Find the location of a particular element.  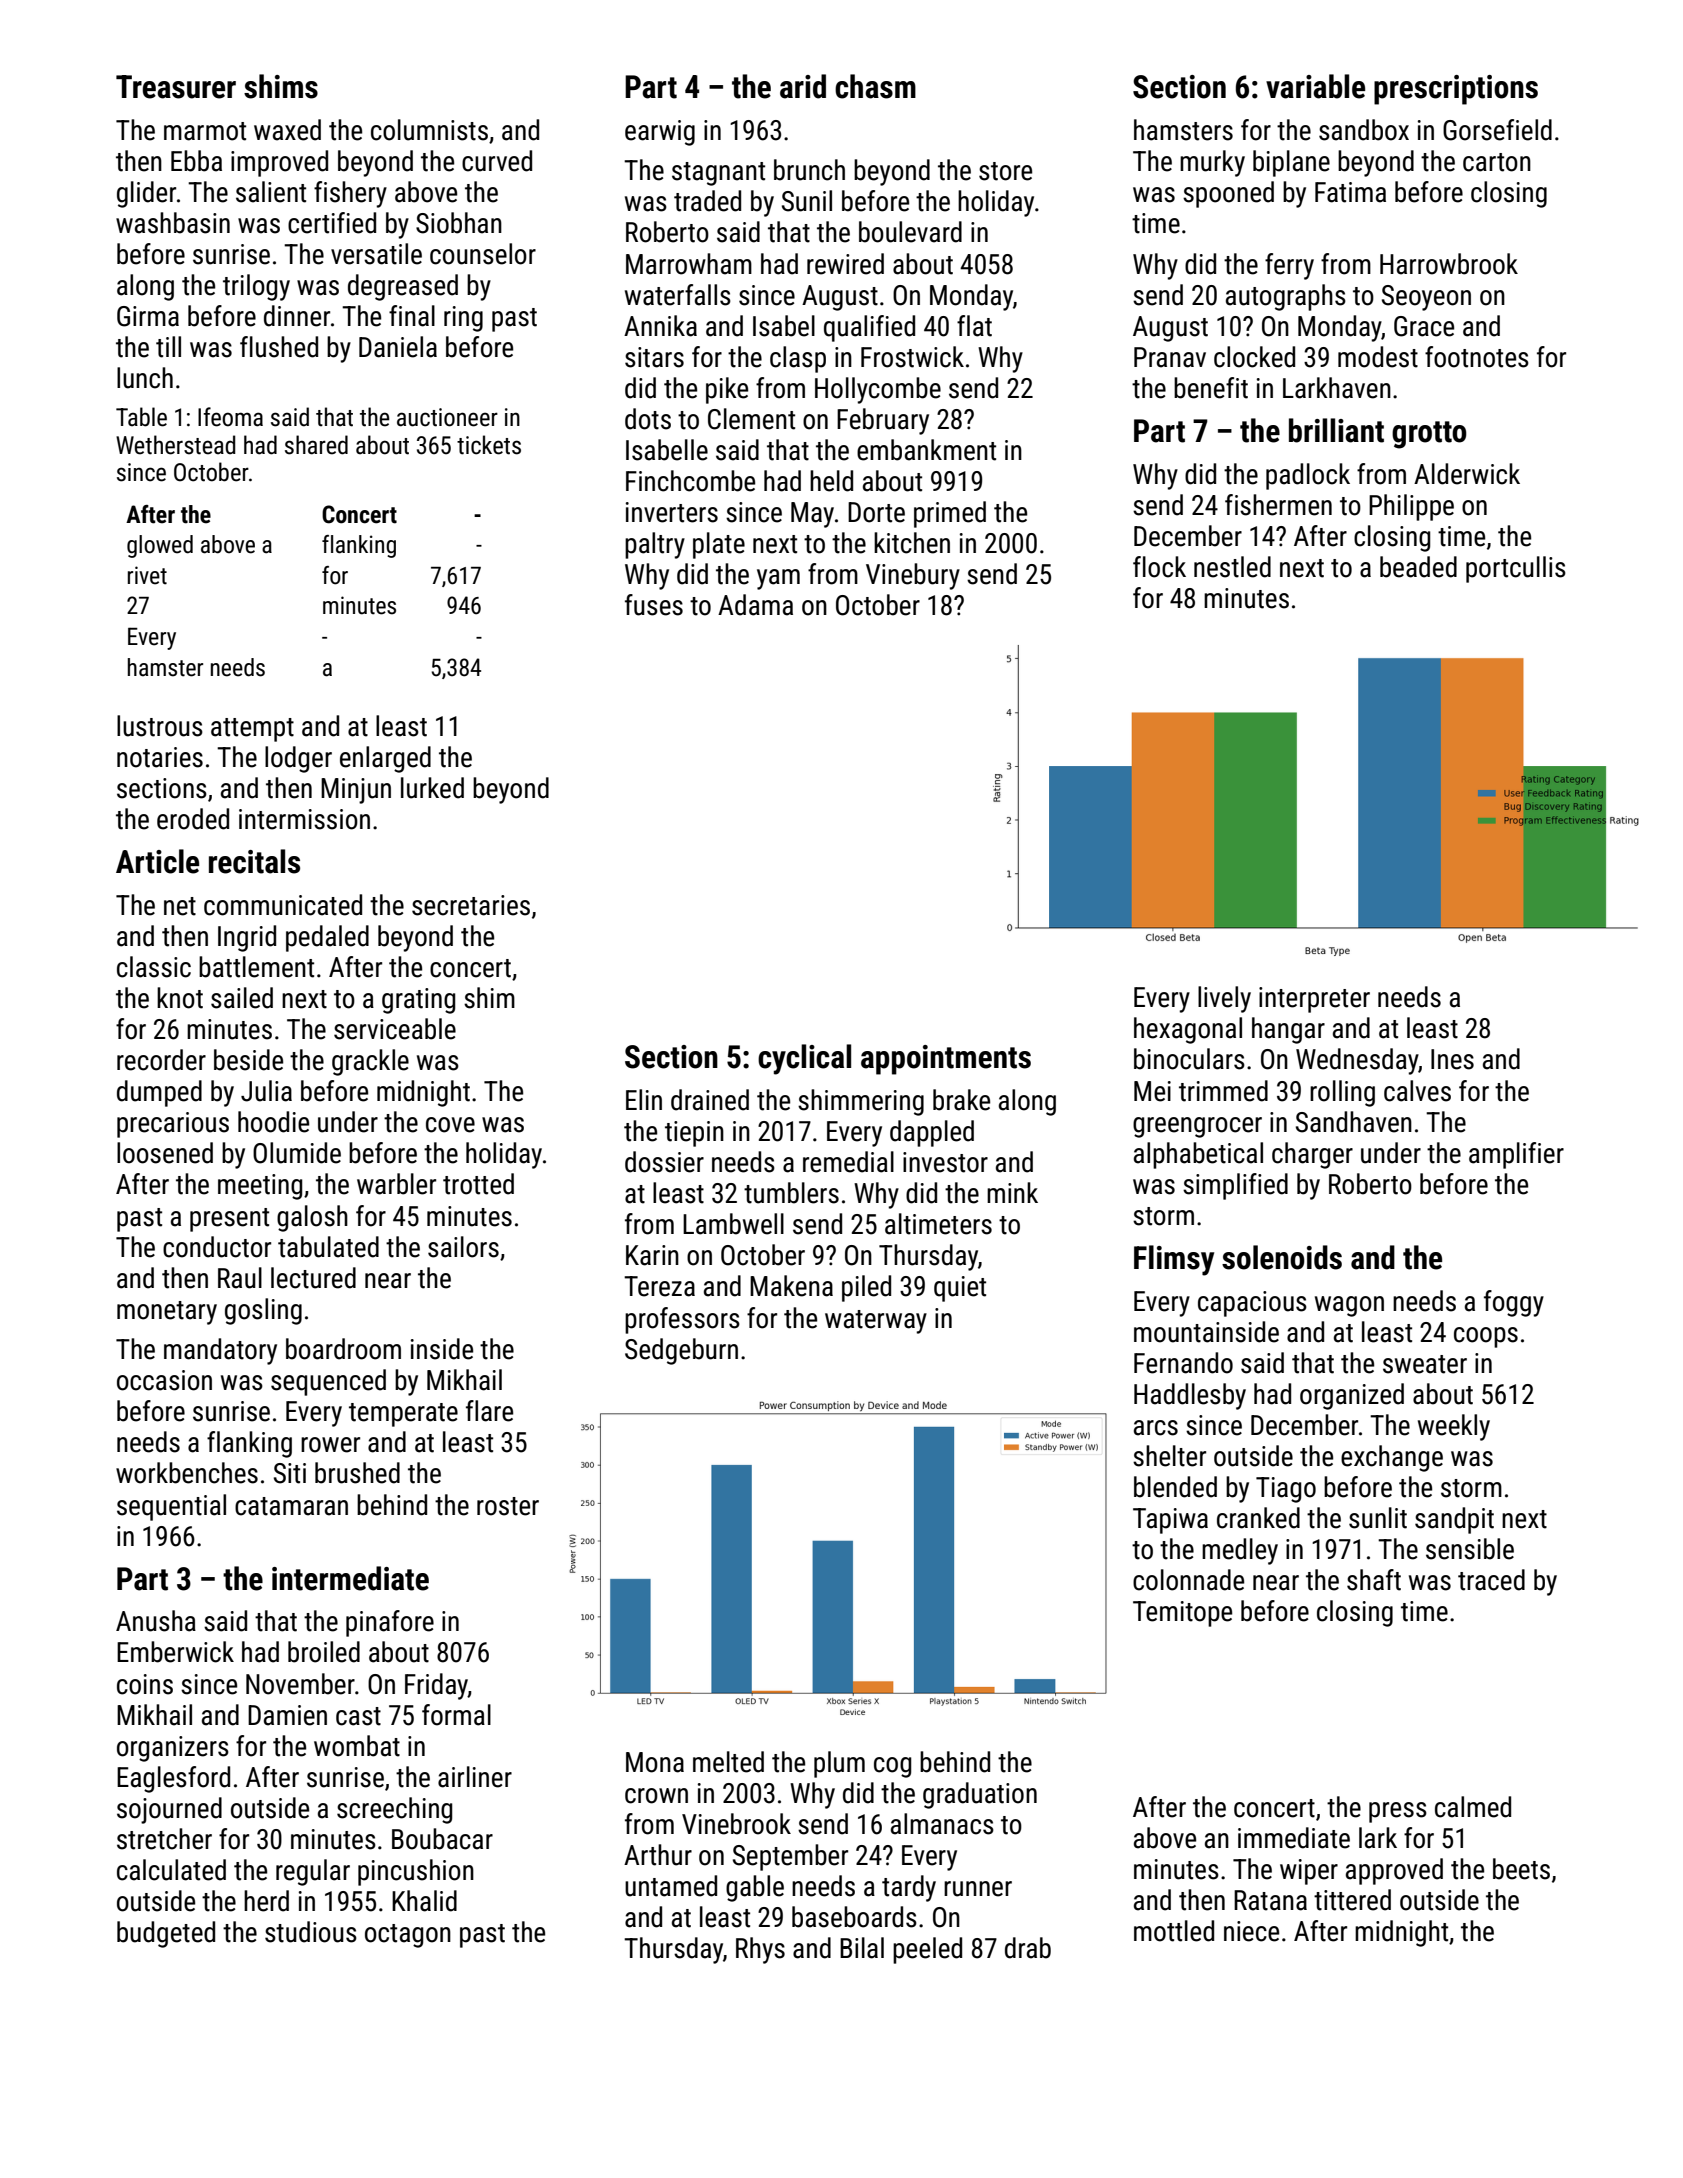

press is located at coordinates (1398, 1812).
